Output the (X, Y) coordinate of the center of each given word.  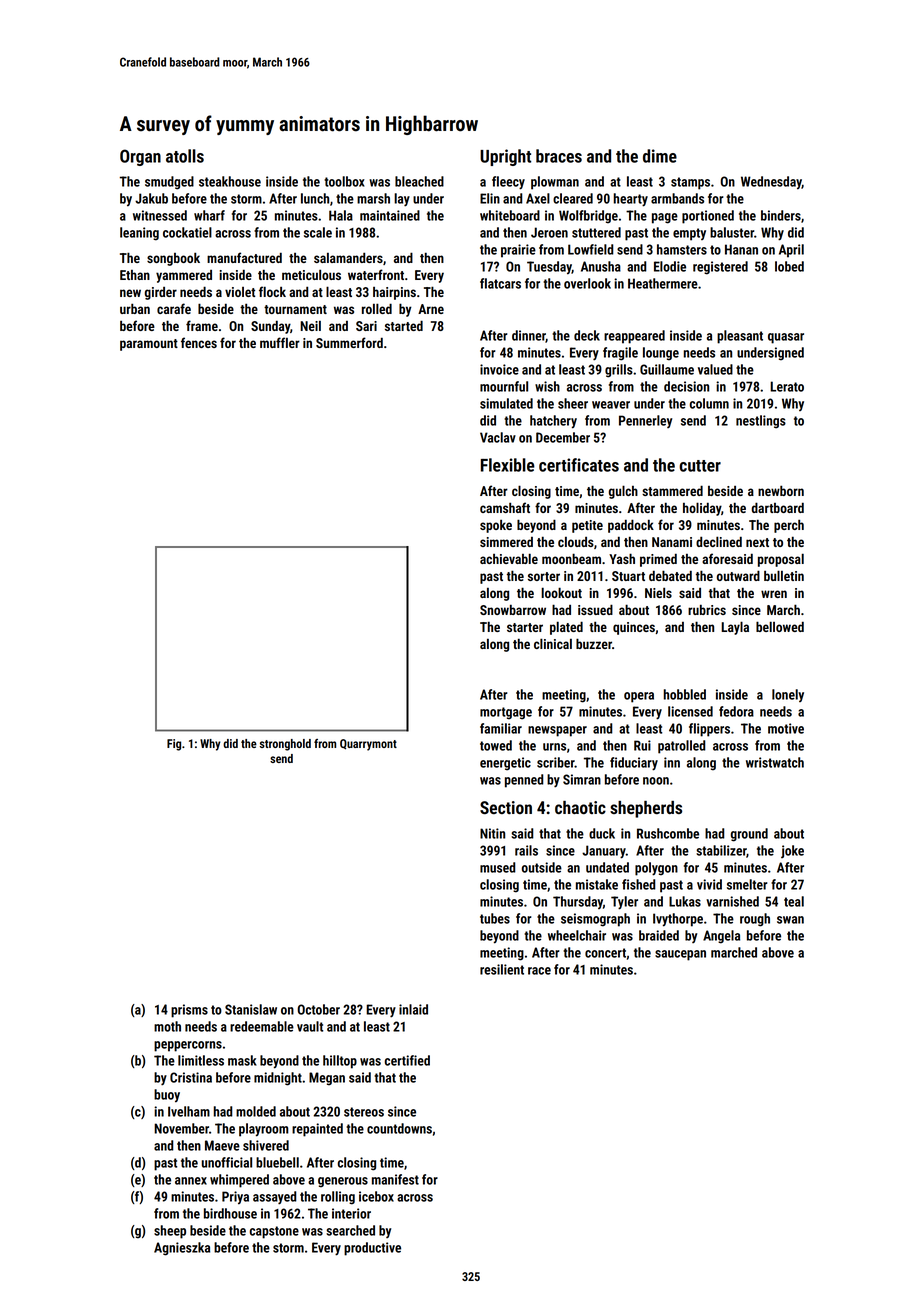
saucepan (680, 955)
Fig (174, 745)
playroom (264, 1130)
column (709, 403)
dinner (529, 336)
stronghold (285, 745)
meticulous (311, 275)
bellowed (780, 626)
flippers (709, 730)
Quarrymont (368, 745)
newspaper (557, 731)
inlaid (413, 1009)
